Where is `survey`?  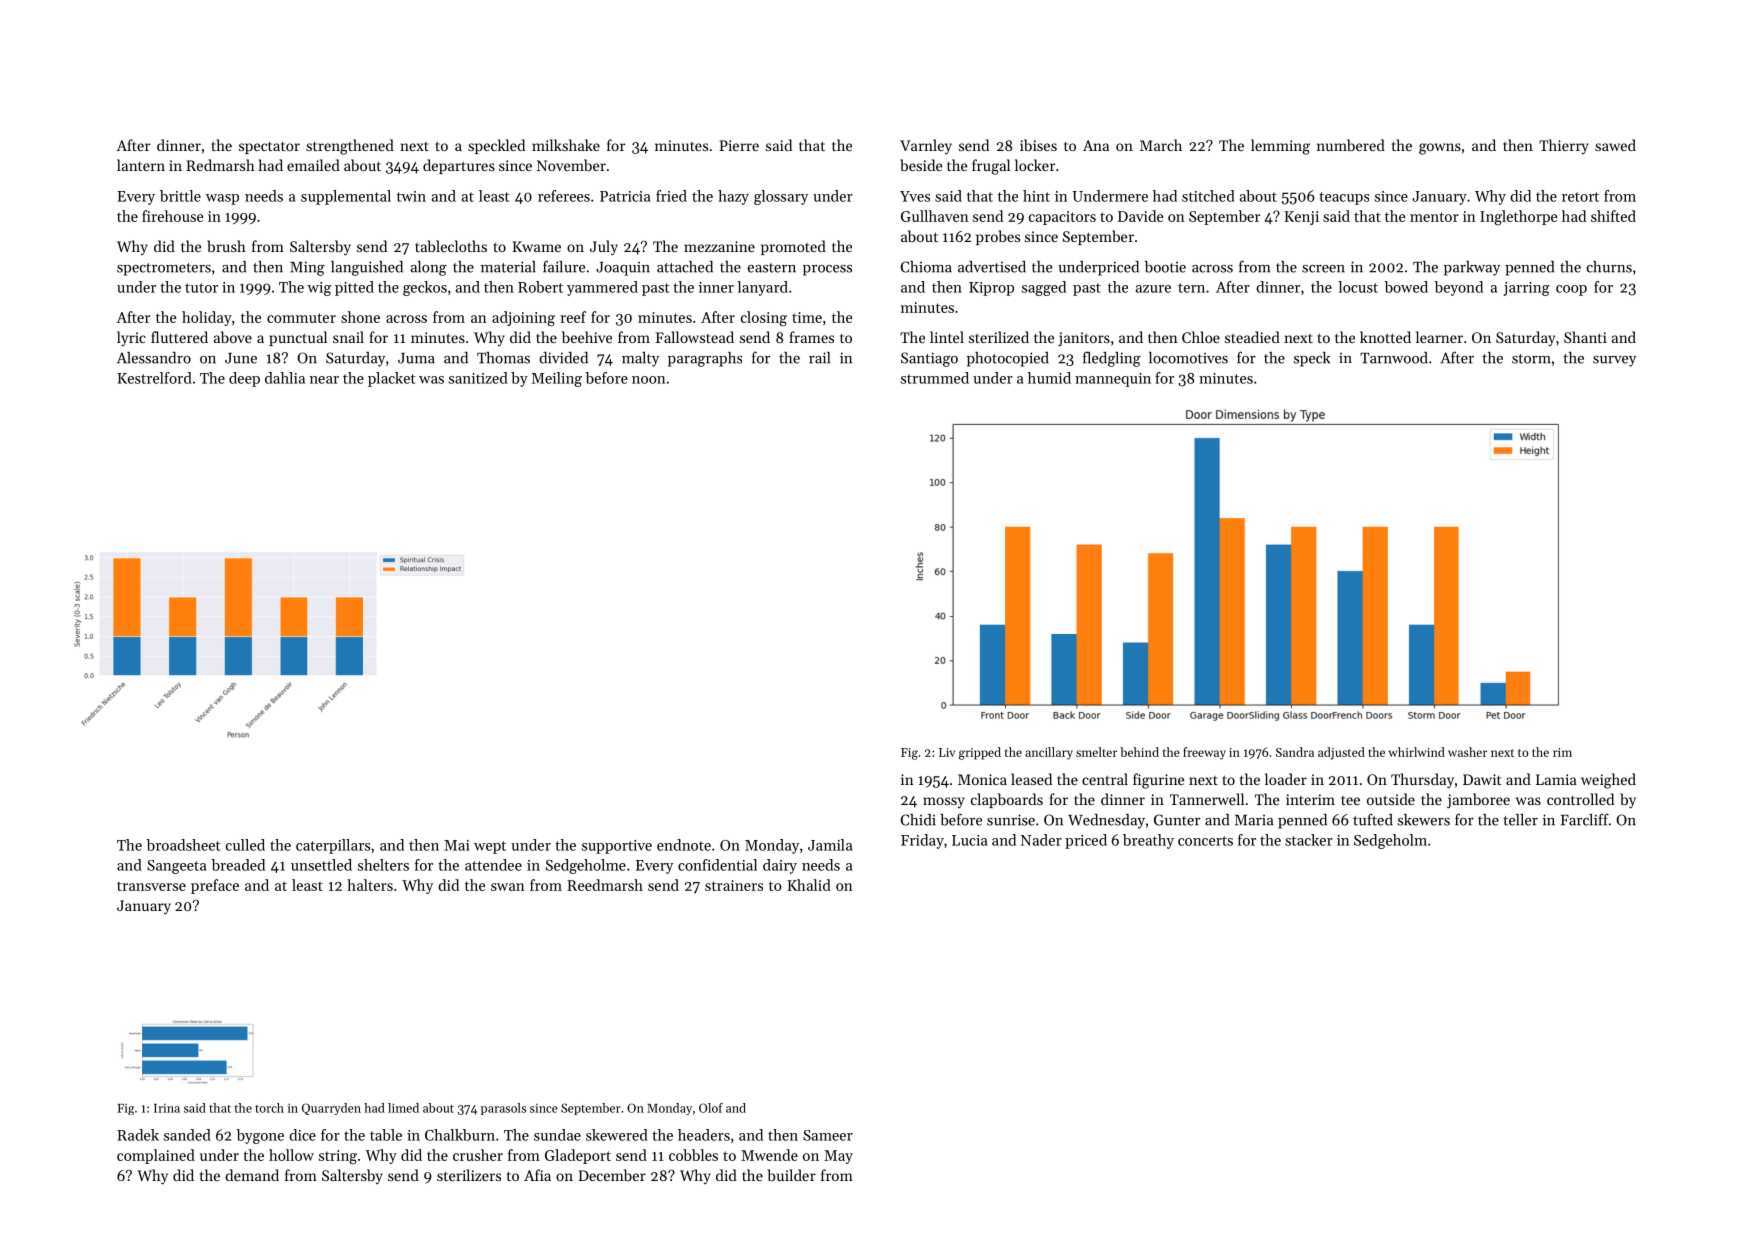 survey is located at coordinates (1614, 361).
